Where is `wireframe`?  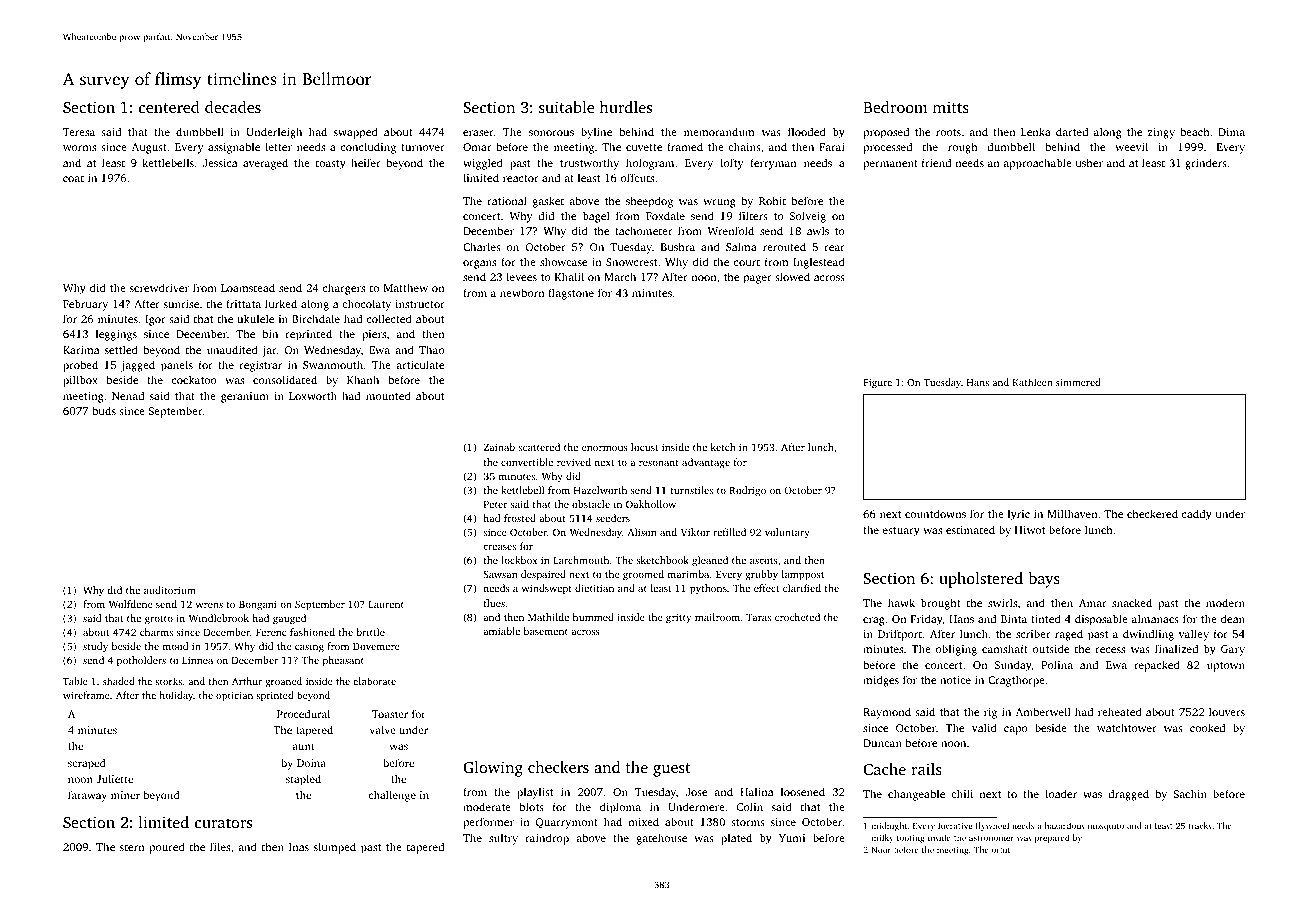
wireframe is located at coordinates (86, 695).
